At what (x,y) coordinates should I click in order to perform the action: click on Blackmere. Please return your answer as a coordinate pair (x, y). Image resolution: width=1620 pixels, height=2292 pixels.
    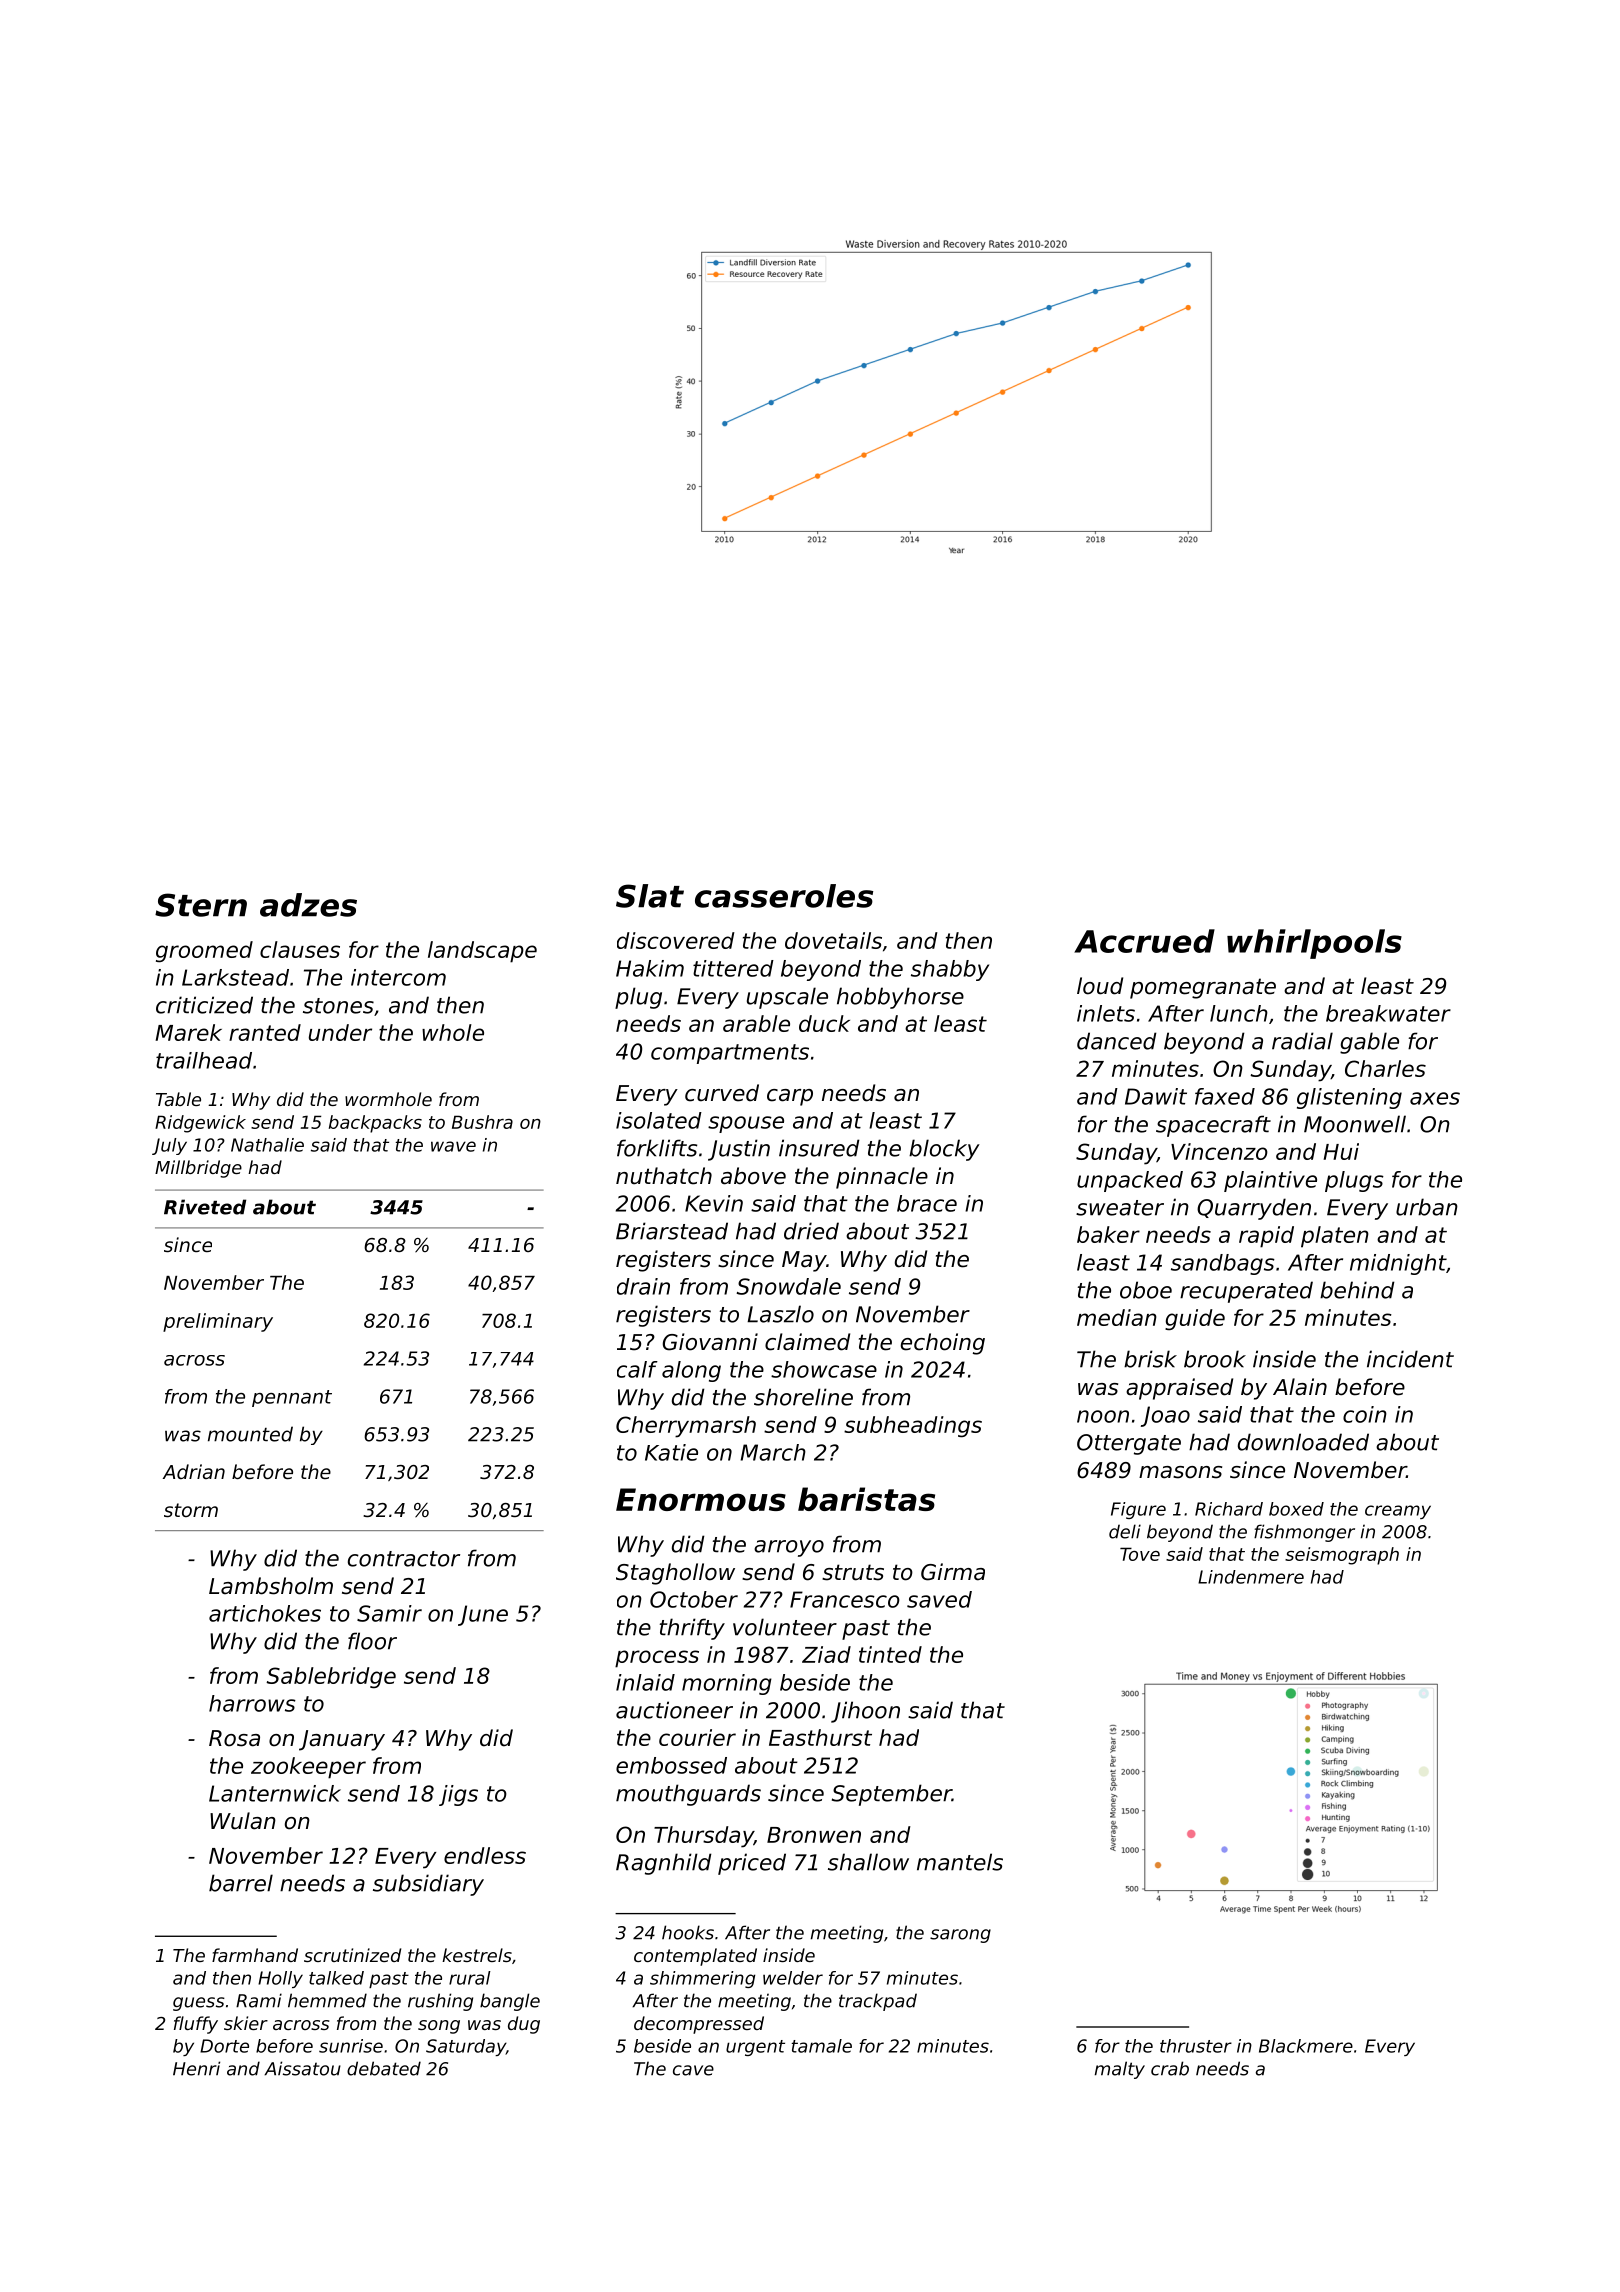
    Looking at the image, I should click on (1306, 2046).
